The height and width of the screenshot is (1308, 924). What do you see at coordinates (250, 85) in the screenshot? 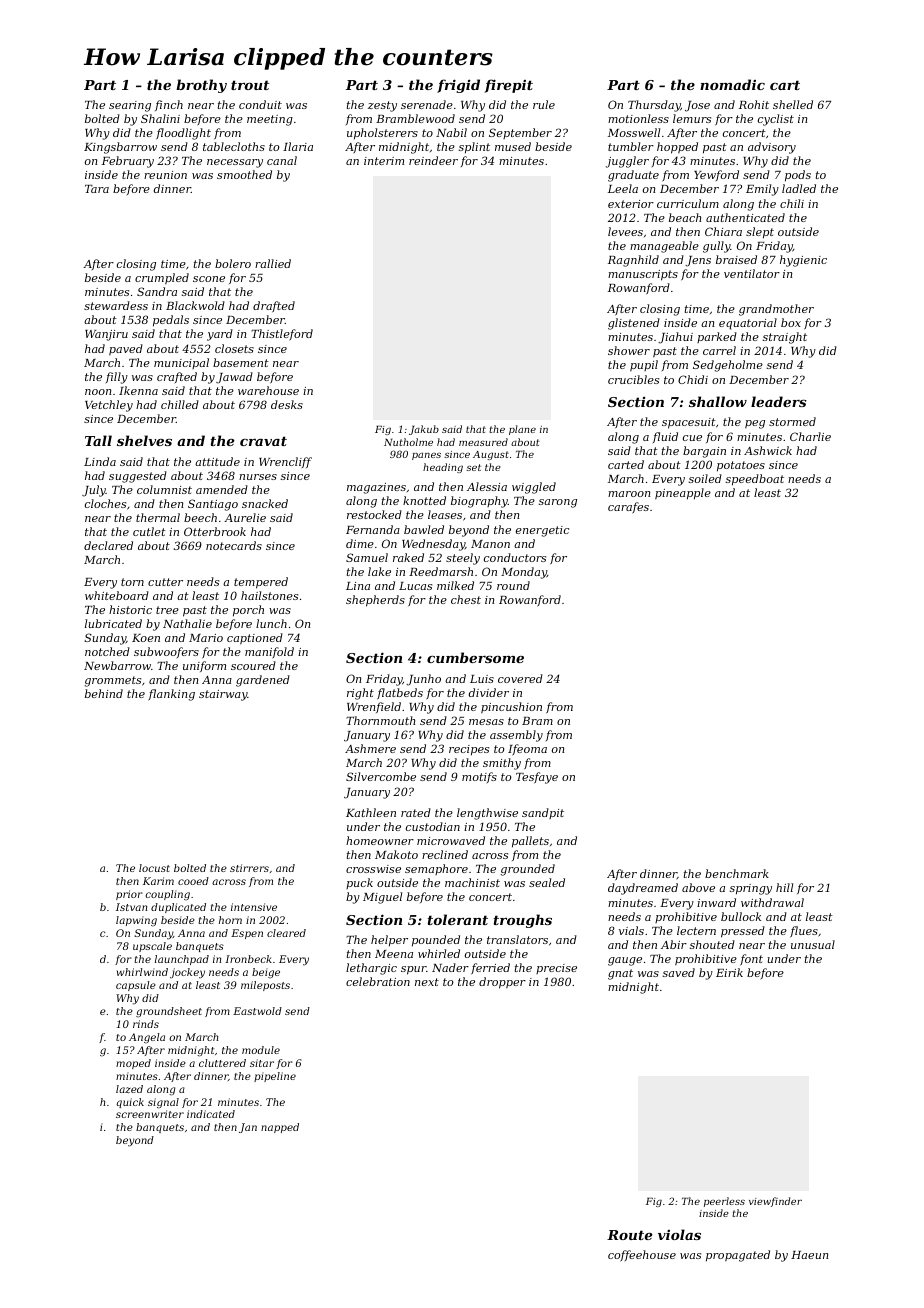
I see `trout` at bounding box center [250, 85].
